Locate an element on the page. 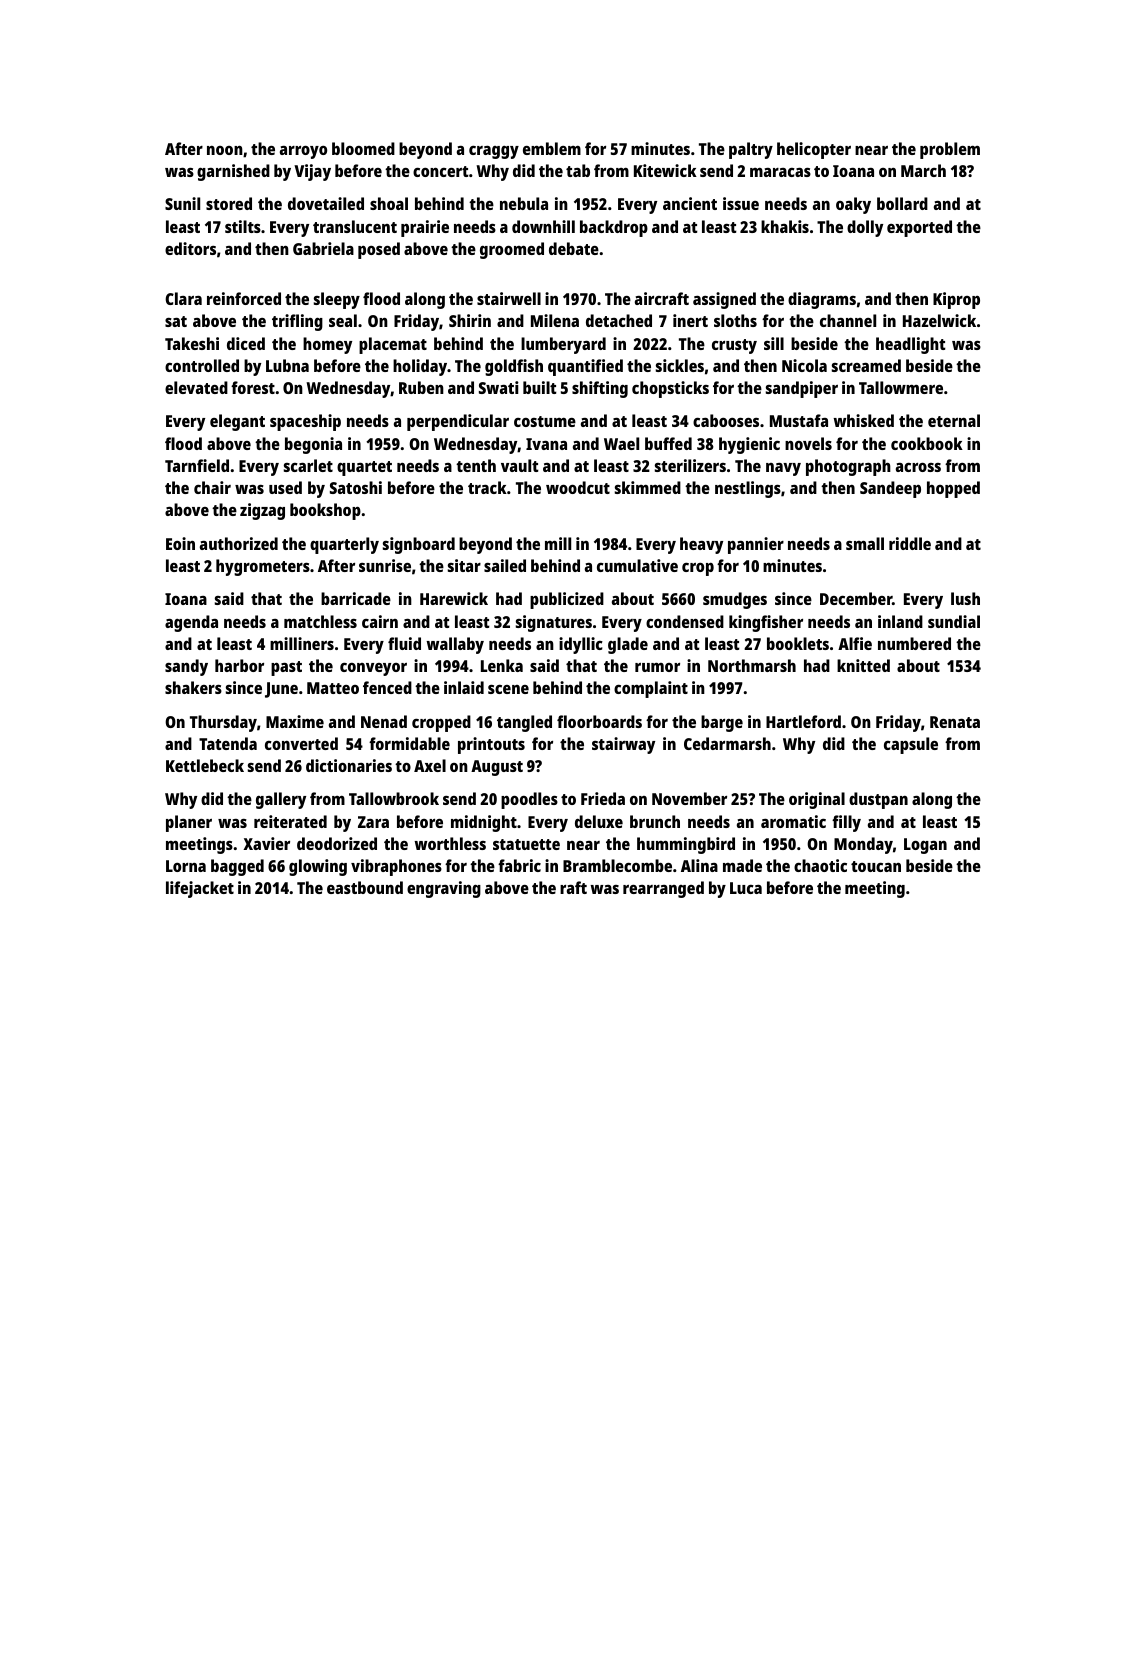 The width and height of the document is (1146, 1660). shifting is located at coordinates (600, 389).
